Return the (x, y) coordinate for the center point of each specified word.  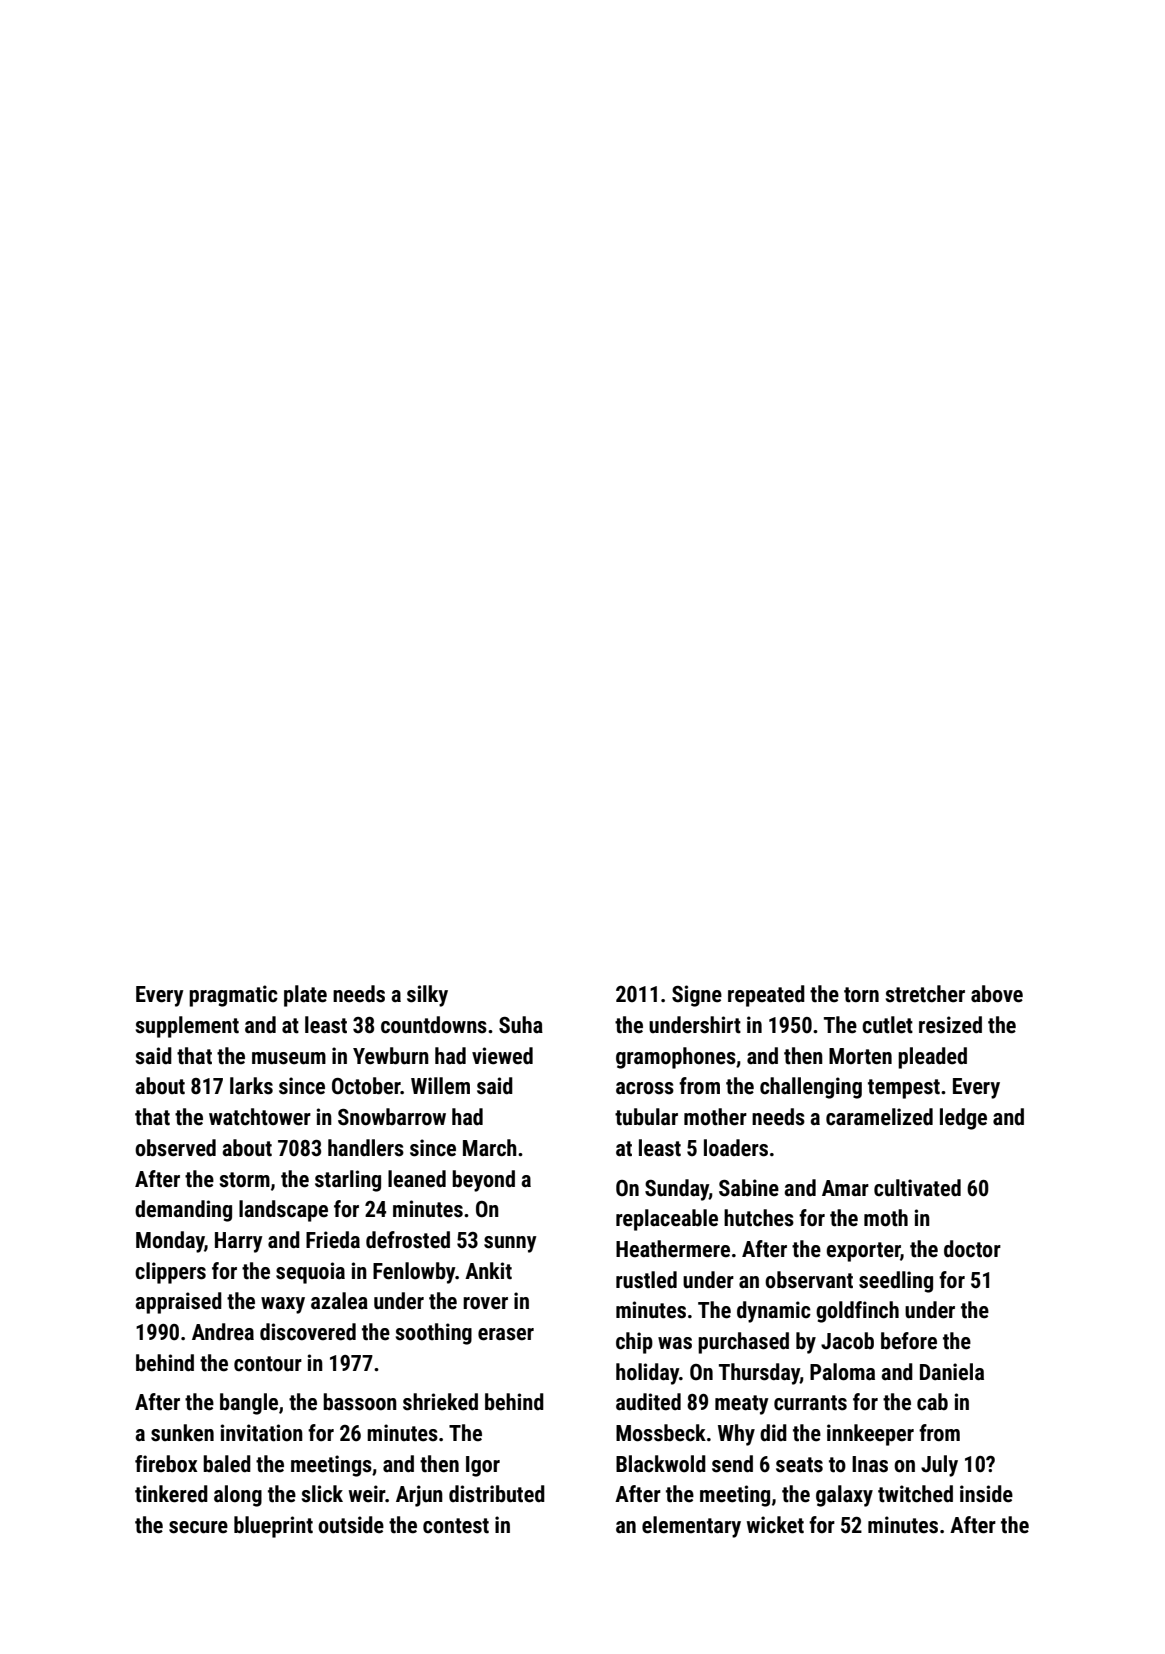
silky (427, 996)
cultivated (917, 1188)
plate (305, 996)
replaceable (667, 1220)
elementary (691, 1527)
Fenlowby (414, 1273)
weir (367, 1494)
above (997, 994)
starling (348, 1181)
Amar (845, 1188)
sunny (510, 1244)
